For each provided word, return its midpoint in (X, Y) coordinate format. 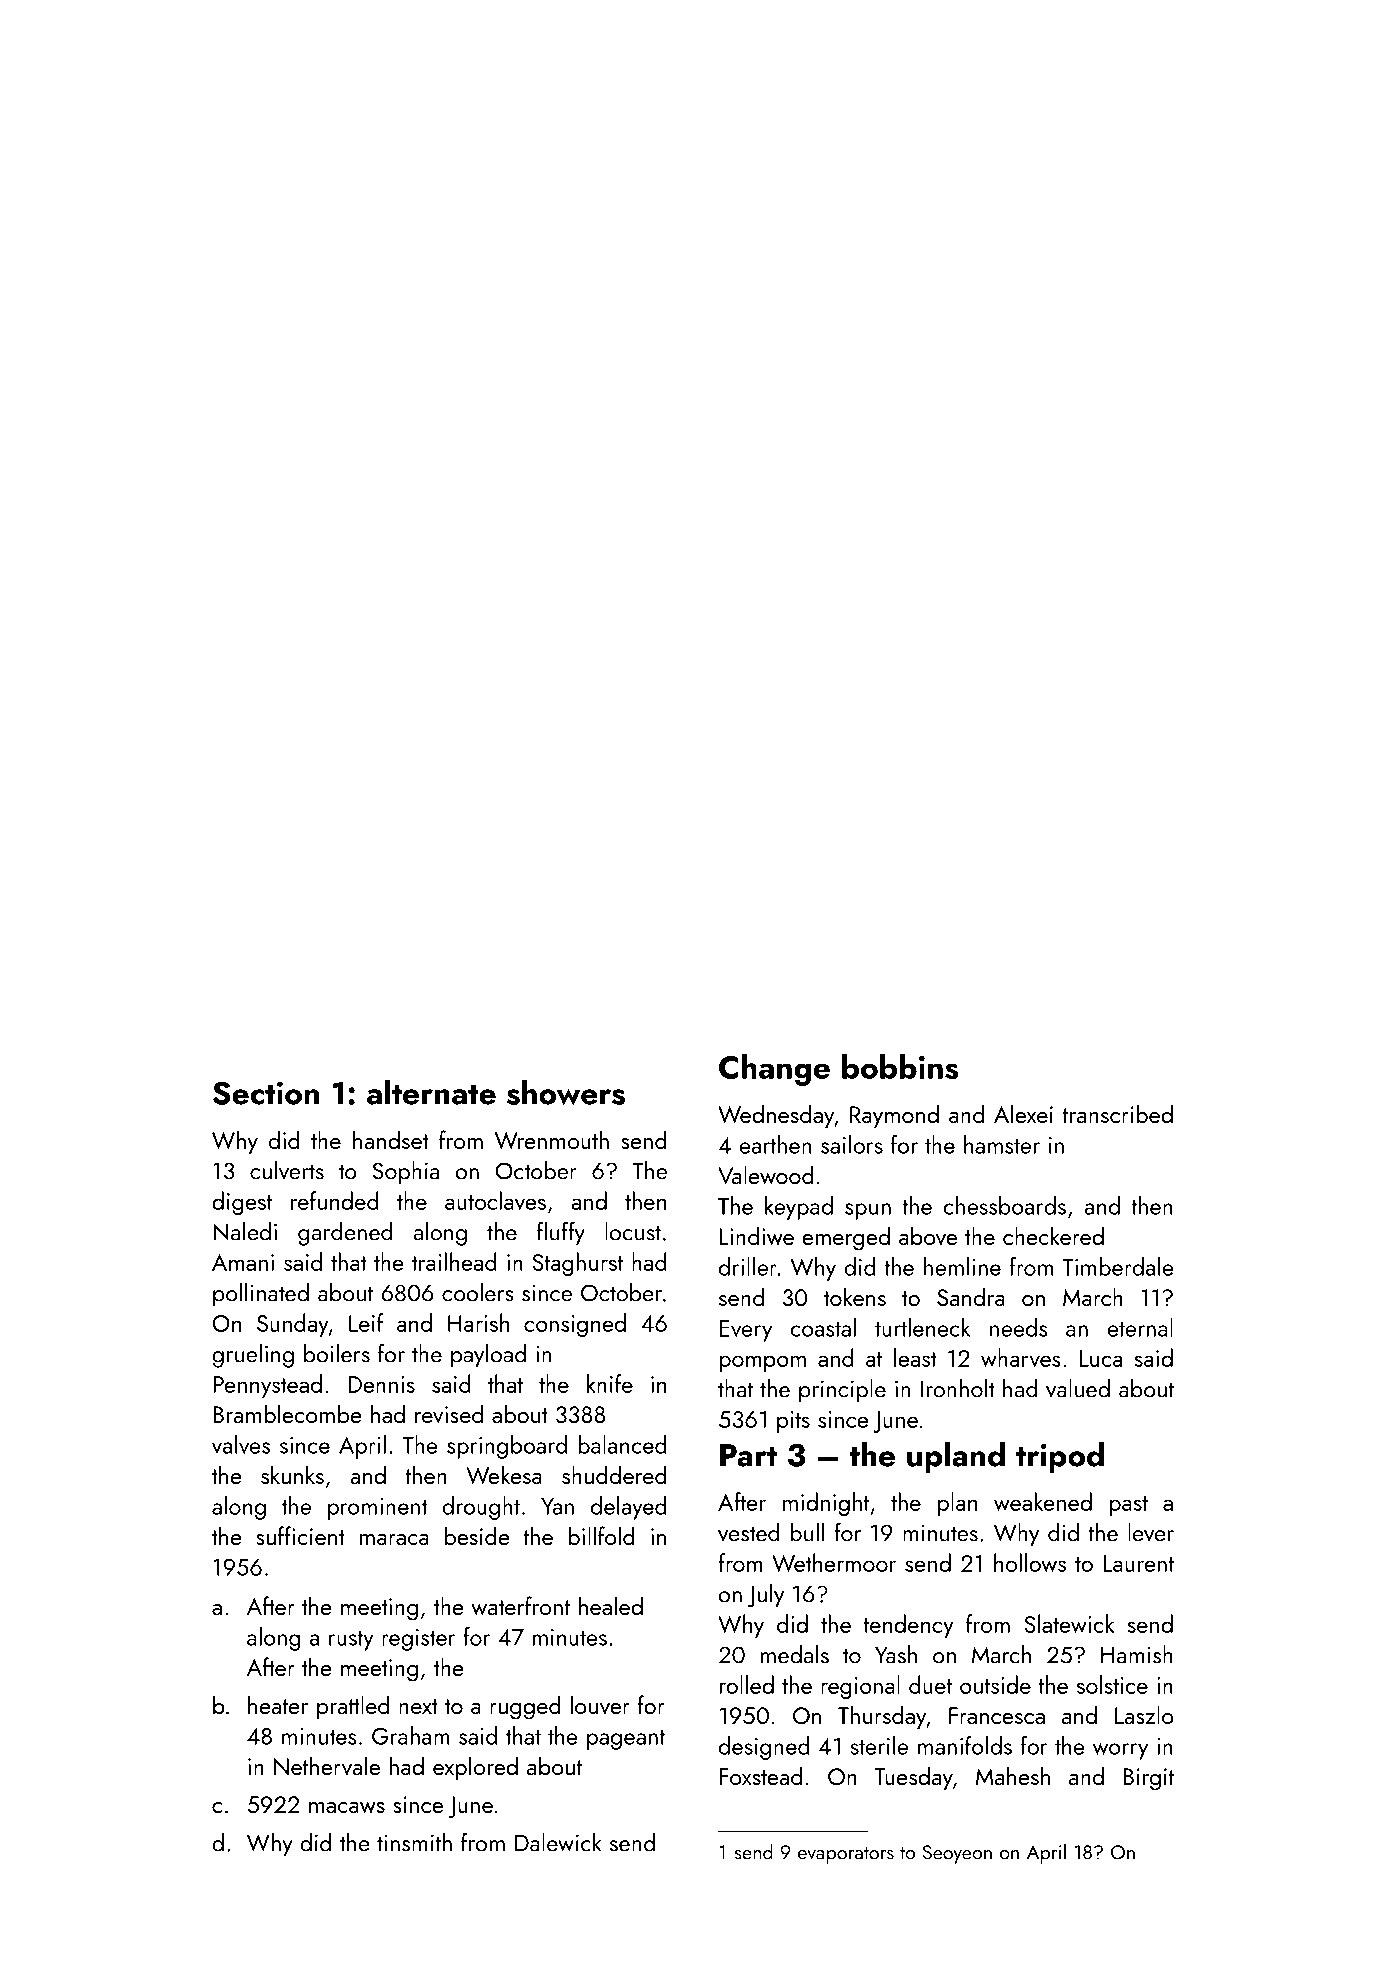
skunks (292, 1474)
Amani (243, 1262)
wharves (1021, 1357)
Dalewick (558, 1842)
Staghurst (578, 1264)
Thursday (882, 1717)
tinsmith (414, 1842)
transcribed (1117, 1113)
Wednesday (776, 1116)
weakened (1043, 1501)
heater (278, 1704)
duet (930, 1684)
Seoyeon (957, 1854)
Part (748, 1455)
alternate (431, 1092)
